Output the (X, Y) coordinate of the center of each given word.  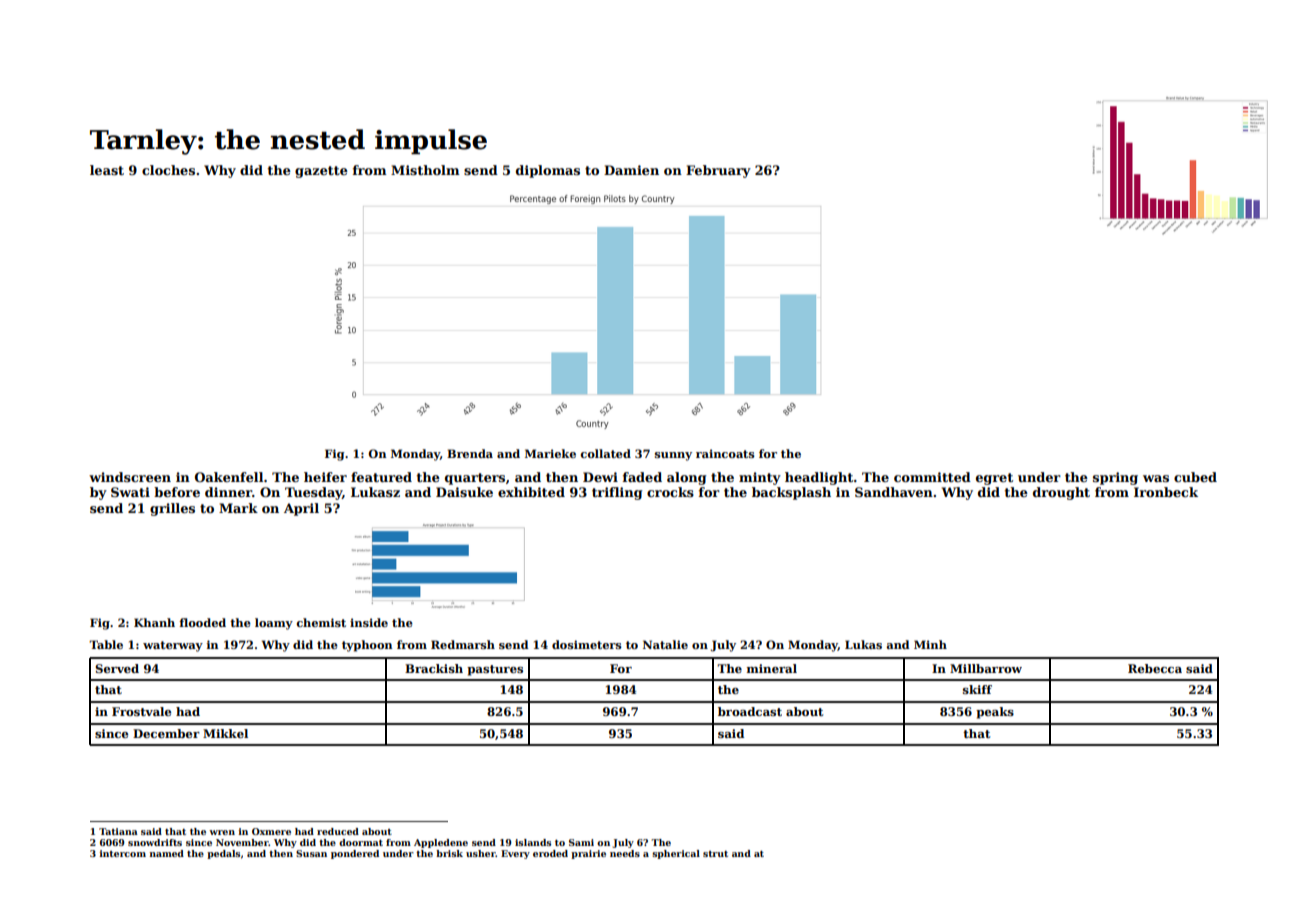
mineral (772, 668)
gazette (321, 172)
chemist (321, 622)
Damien (631, 170)
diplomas (548, 171)
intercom (123, 853)
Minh (930, 644)
